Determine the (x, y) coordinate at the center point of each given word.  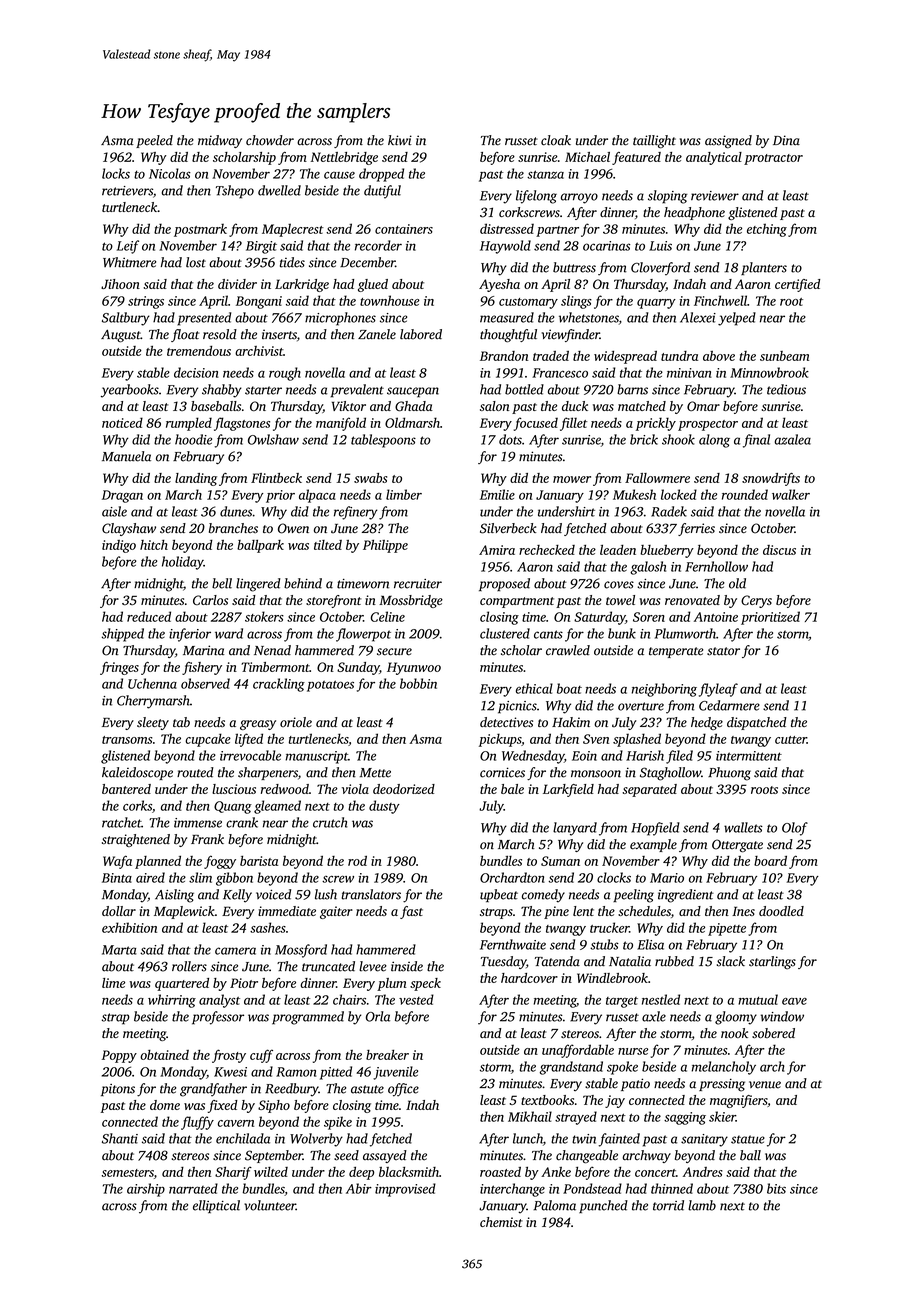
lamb (702, 1205)
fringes (119, 668)
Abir (359, 1188)
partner (557, 231)
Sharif (233, 1173)
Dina (786, 140)
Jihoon (120, 284)
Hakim (571, 722)
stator (723, 651)
